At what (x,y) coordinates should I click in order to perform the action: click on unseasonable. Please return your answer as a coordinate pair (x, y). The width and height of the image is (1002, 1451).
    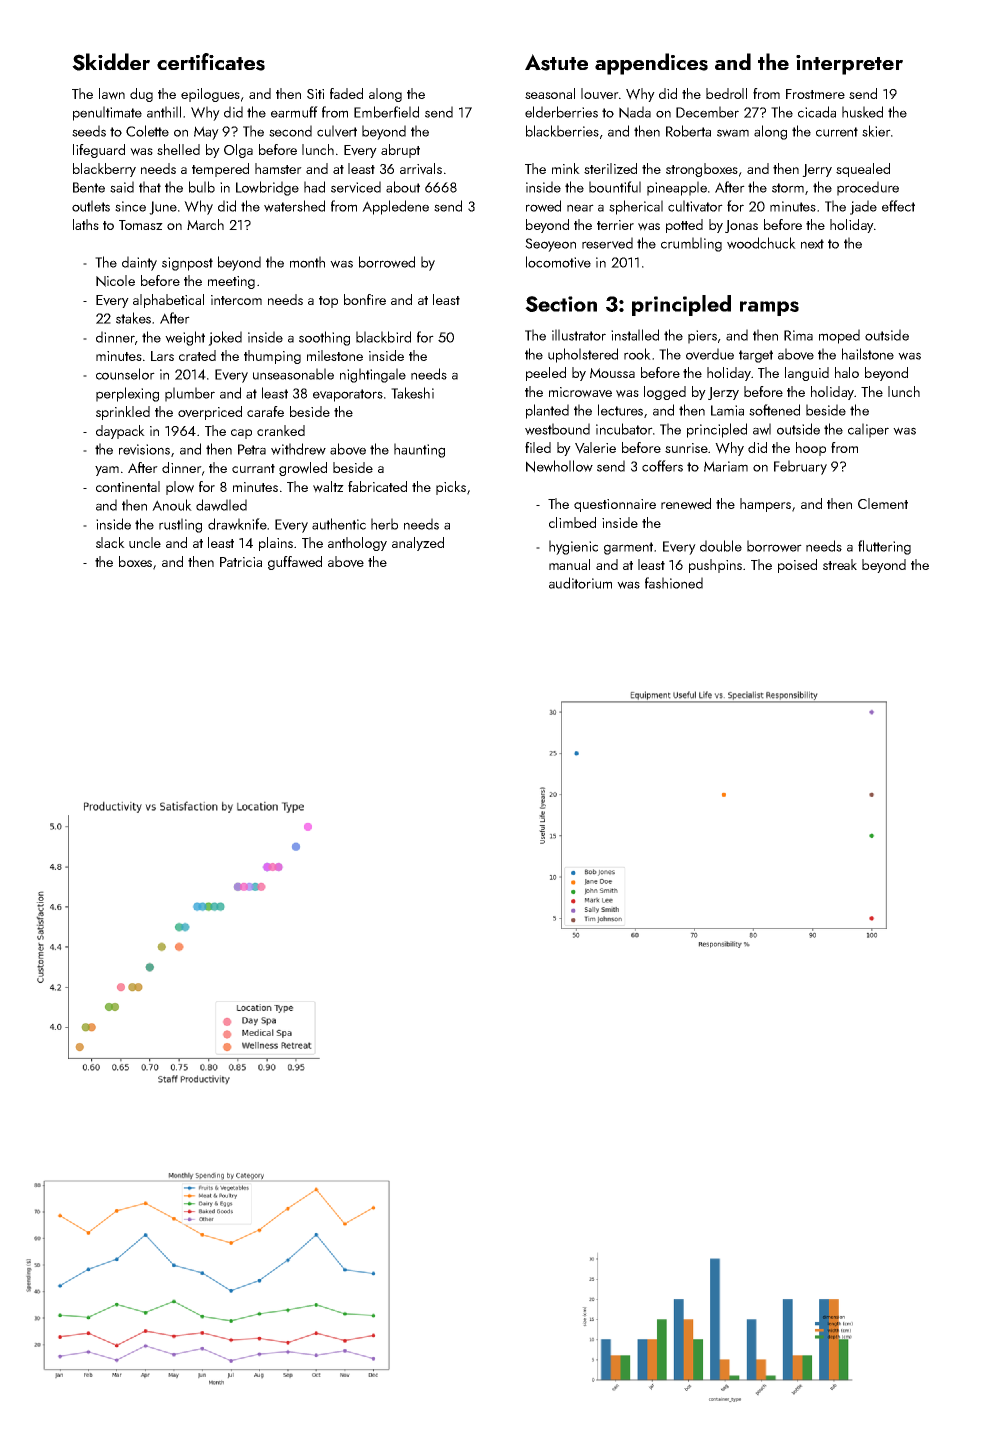
    Looking at the image, I should click on (293, 374).
